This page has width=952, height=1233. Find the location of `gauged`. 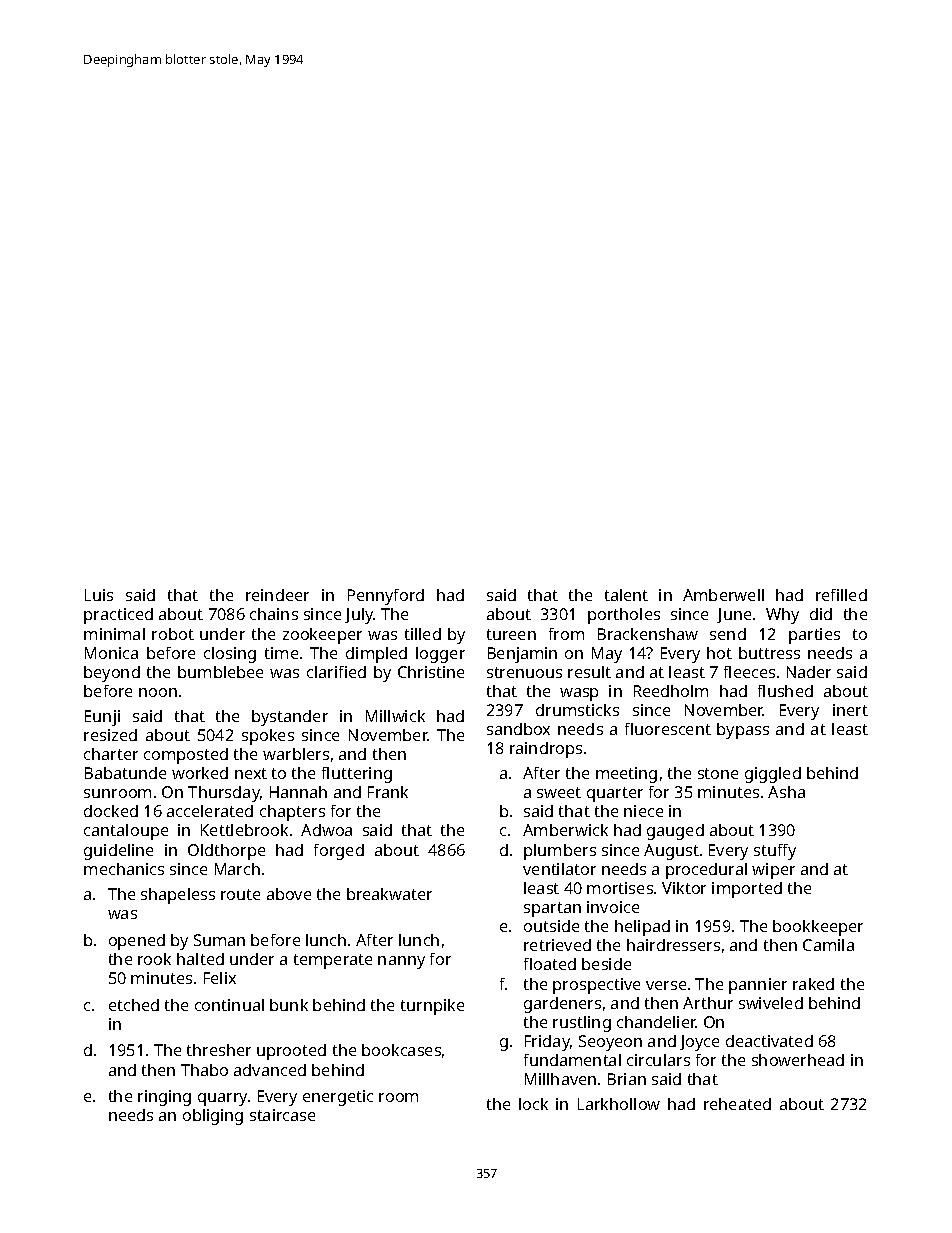

gauged is located at coordinates (675, 832).
